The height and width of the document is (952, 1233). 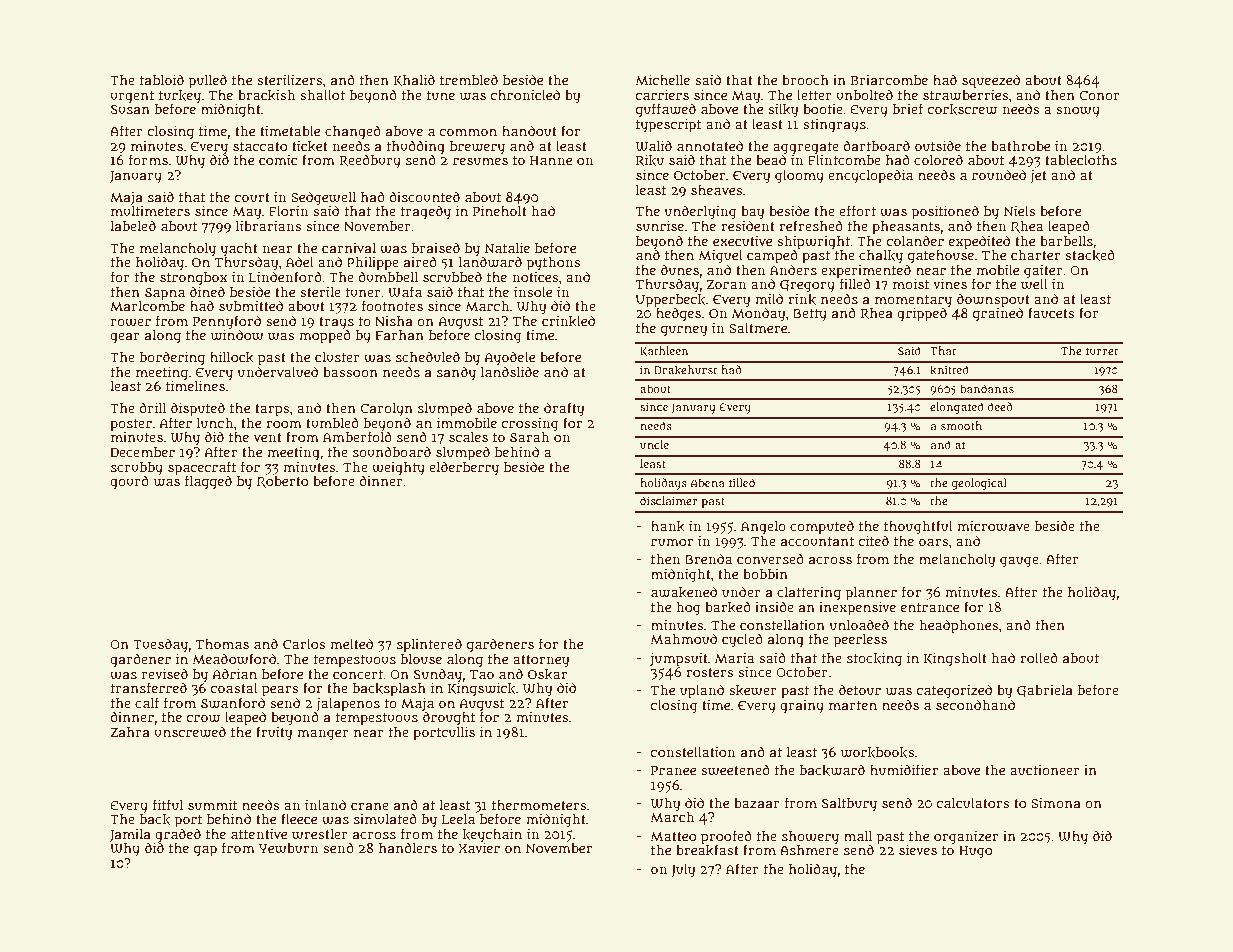 What do you see at coordinates (282, 482) in the document?
I see `Roberto` at bounding box center [282, 482].
